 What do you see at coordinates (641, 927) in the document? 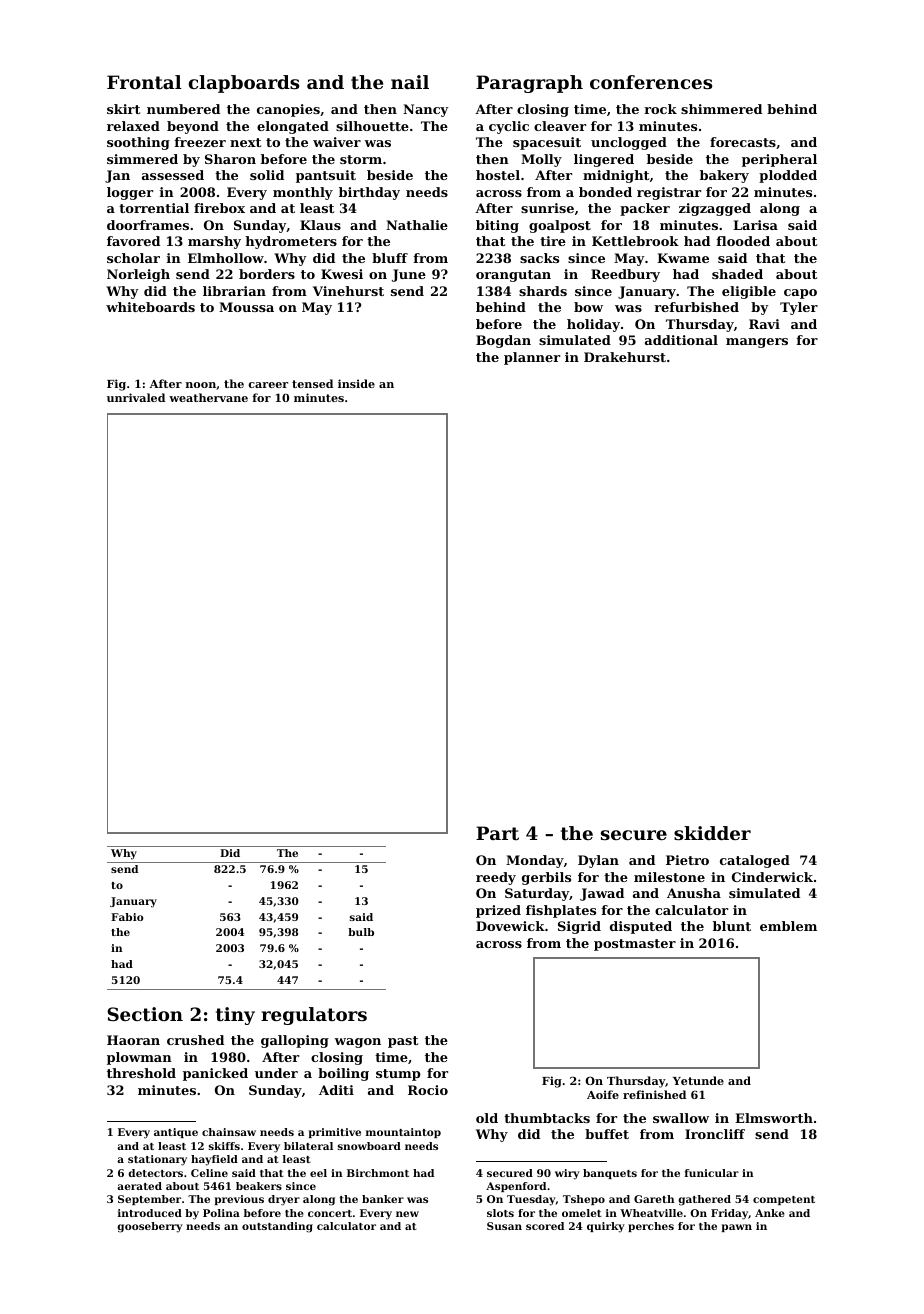
I see `disputed` at bounding box center [641, 927].
